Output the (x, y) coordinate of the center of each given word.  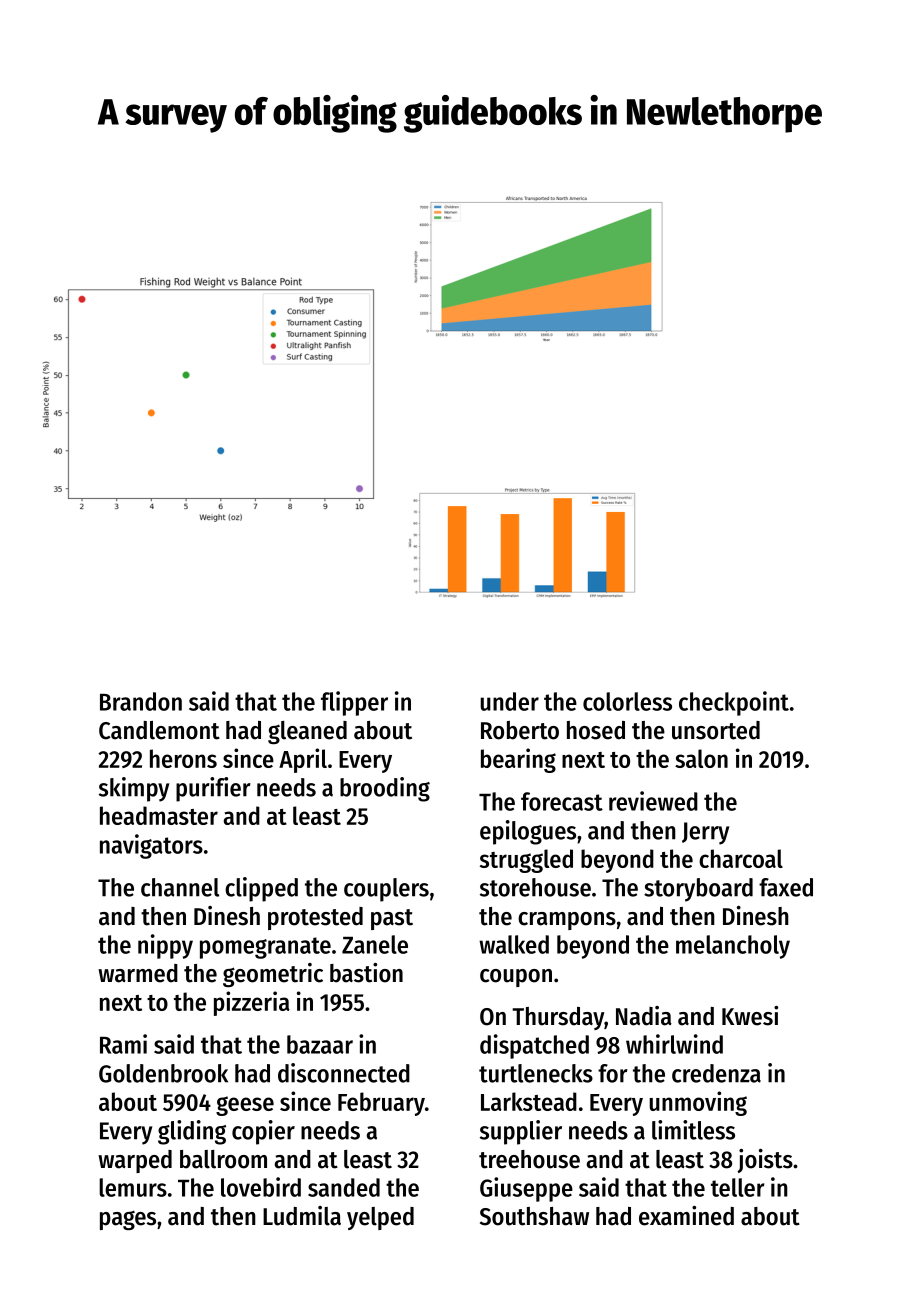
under (509, 701)
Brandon (141, 701)
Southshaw (534, 1216)
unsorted (716, 730)
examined (686, 1216)
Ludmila (302, 1216)
